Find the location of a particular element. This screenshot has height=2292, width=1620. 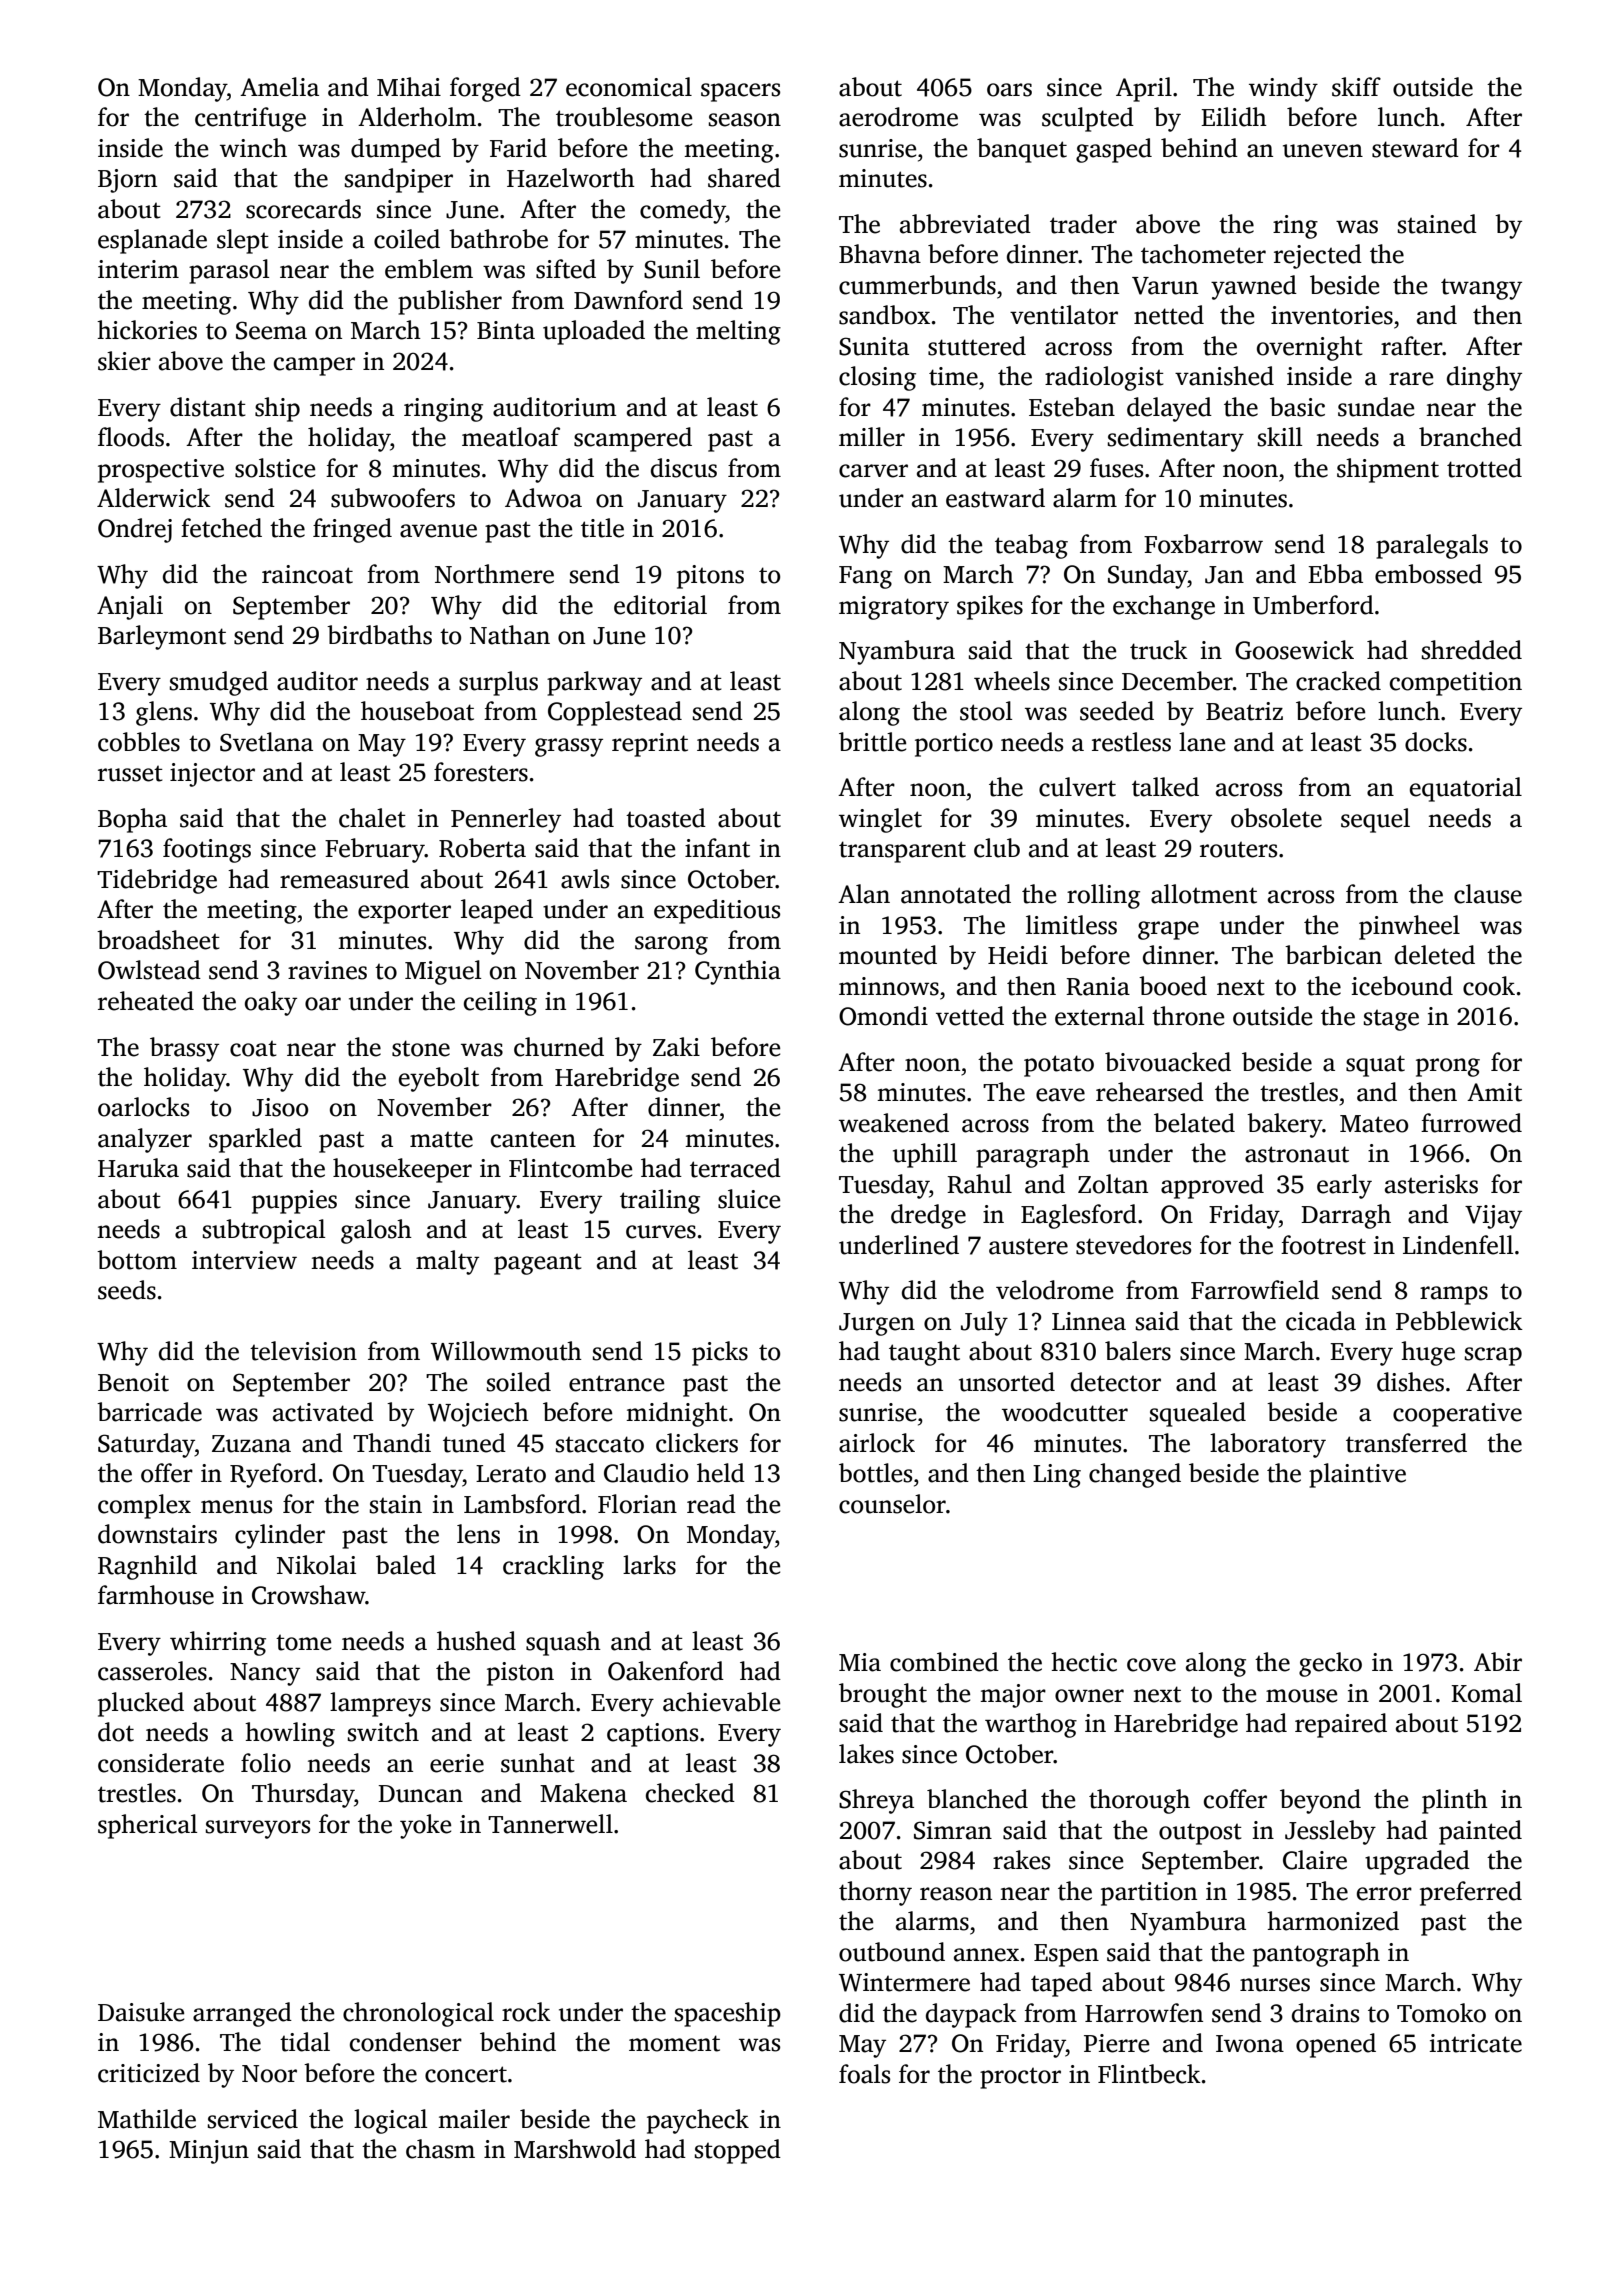

melting is located at coordinates (738, 332).
